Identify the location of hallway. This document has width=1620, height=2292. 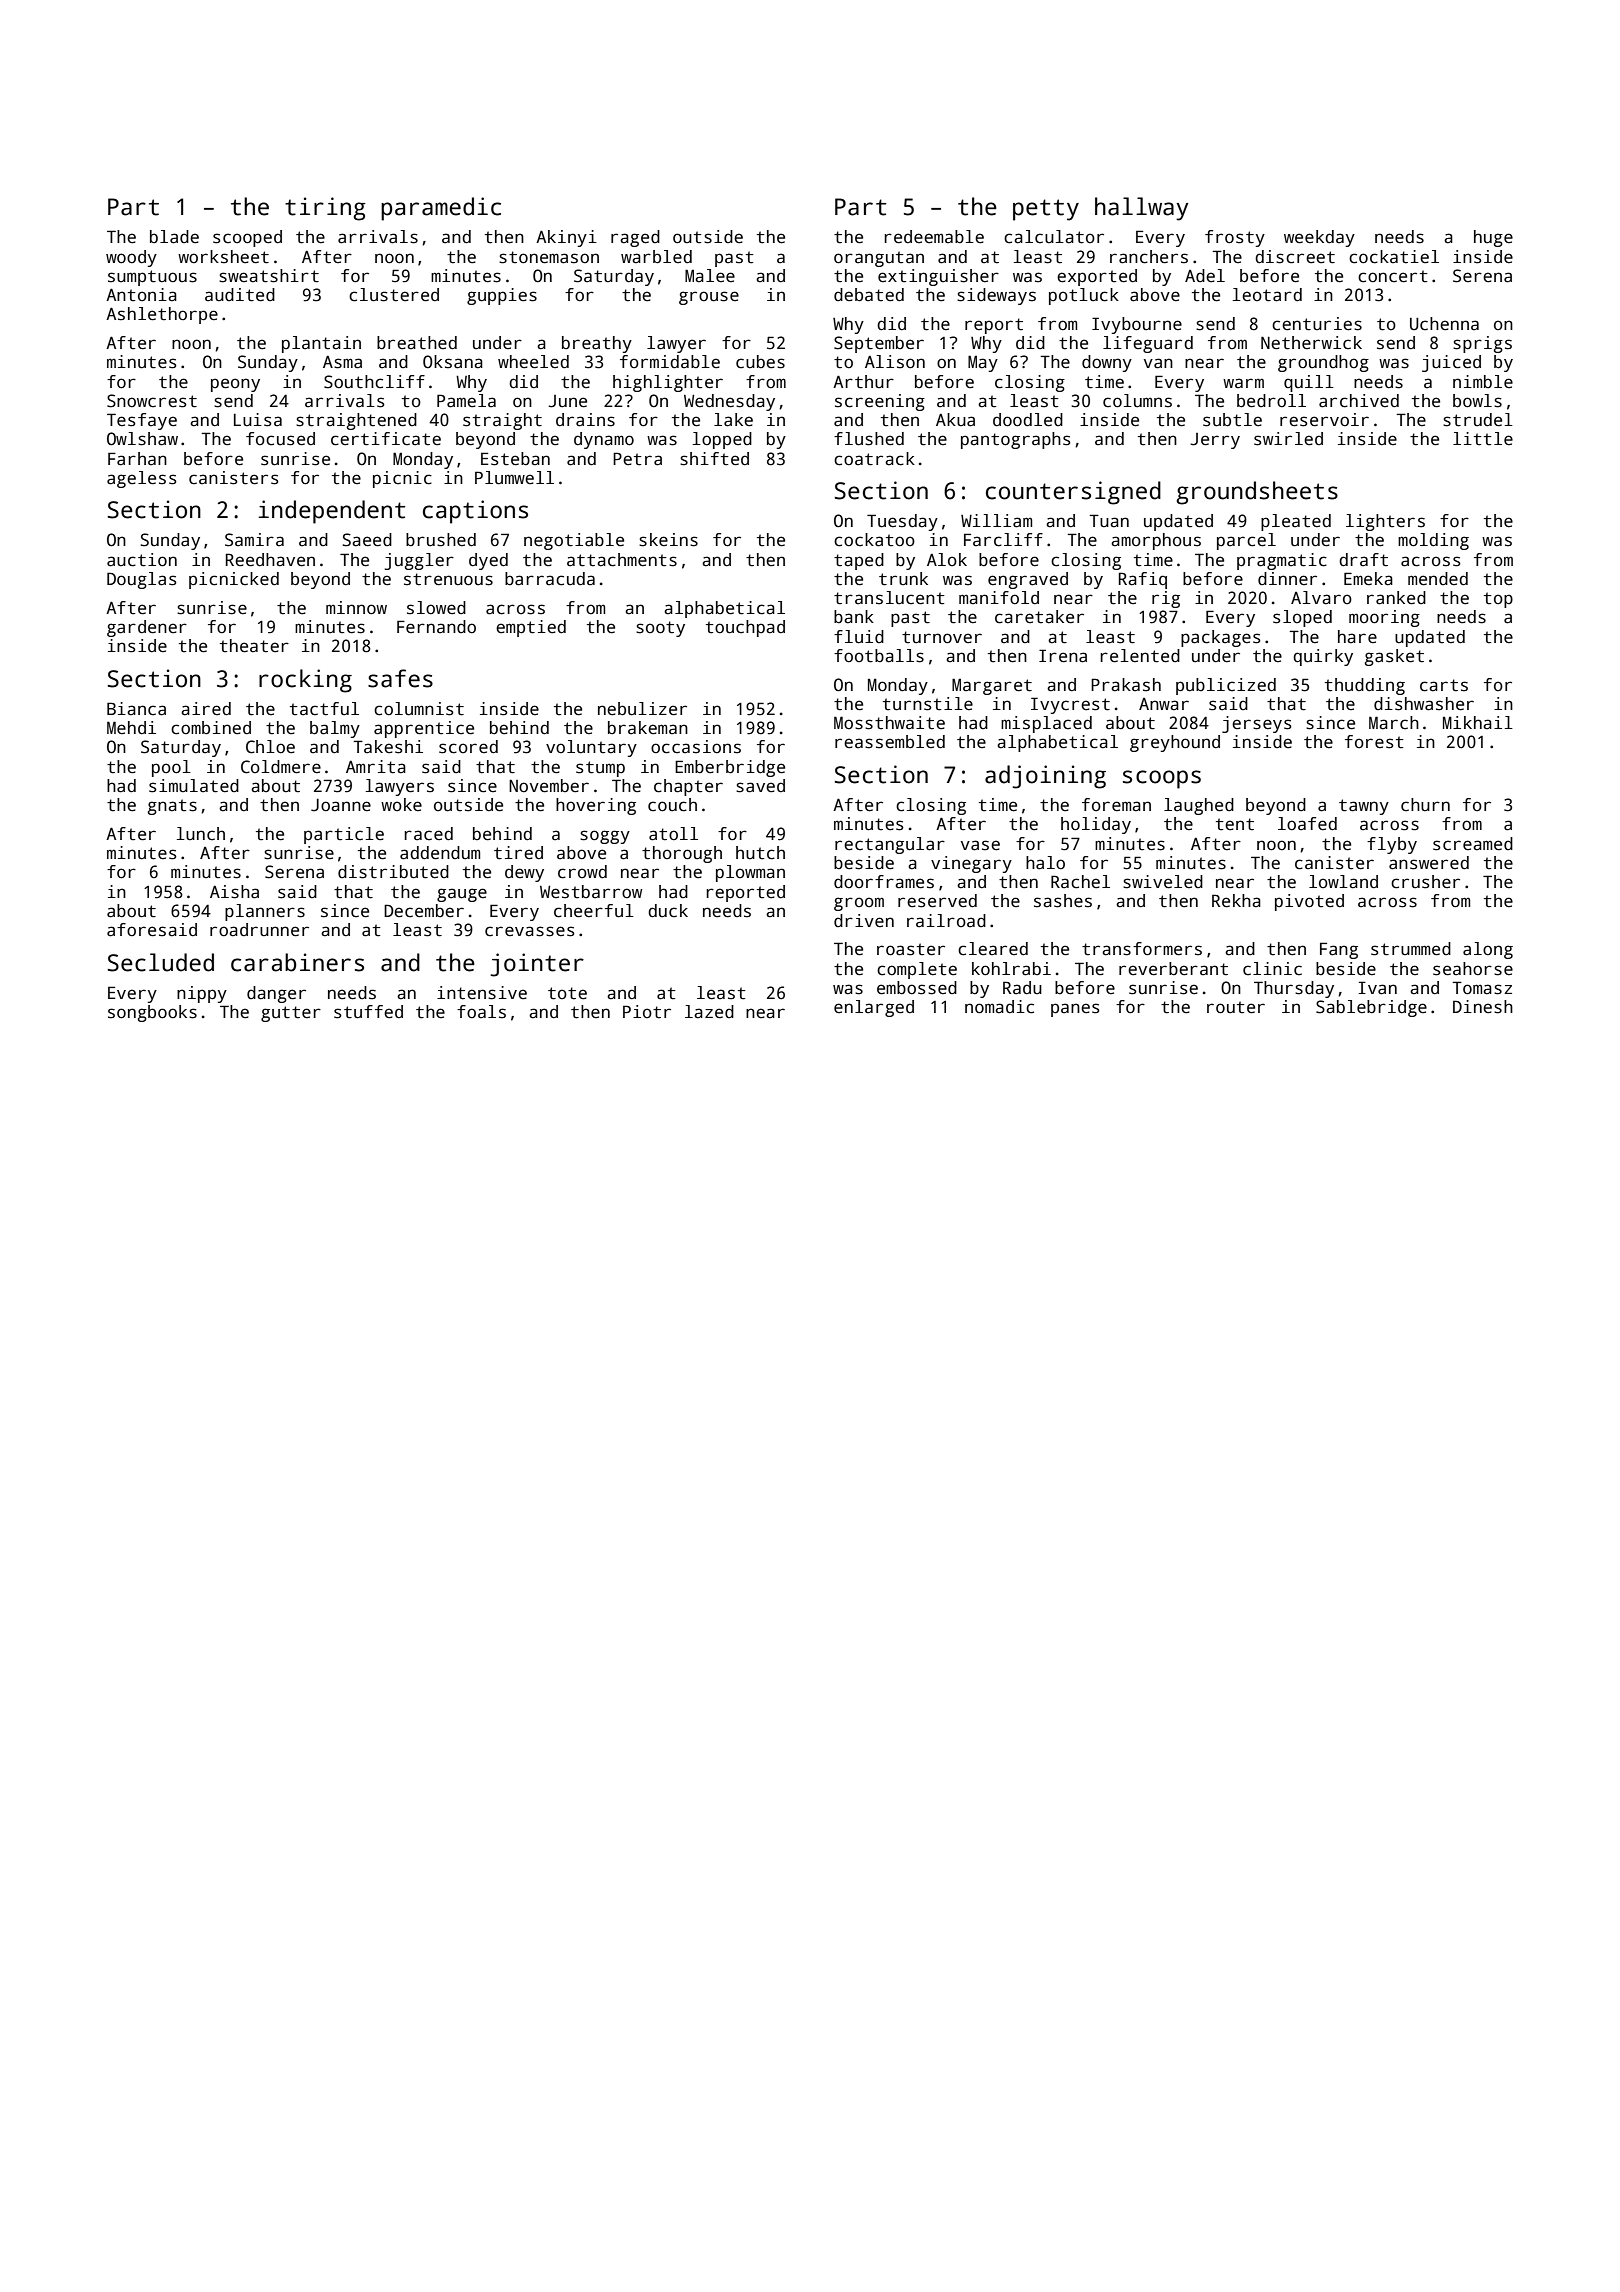
(1142, 209).
